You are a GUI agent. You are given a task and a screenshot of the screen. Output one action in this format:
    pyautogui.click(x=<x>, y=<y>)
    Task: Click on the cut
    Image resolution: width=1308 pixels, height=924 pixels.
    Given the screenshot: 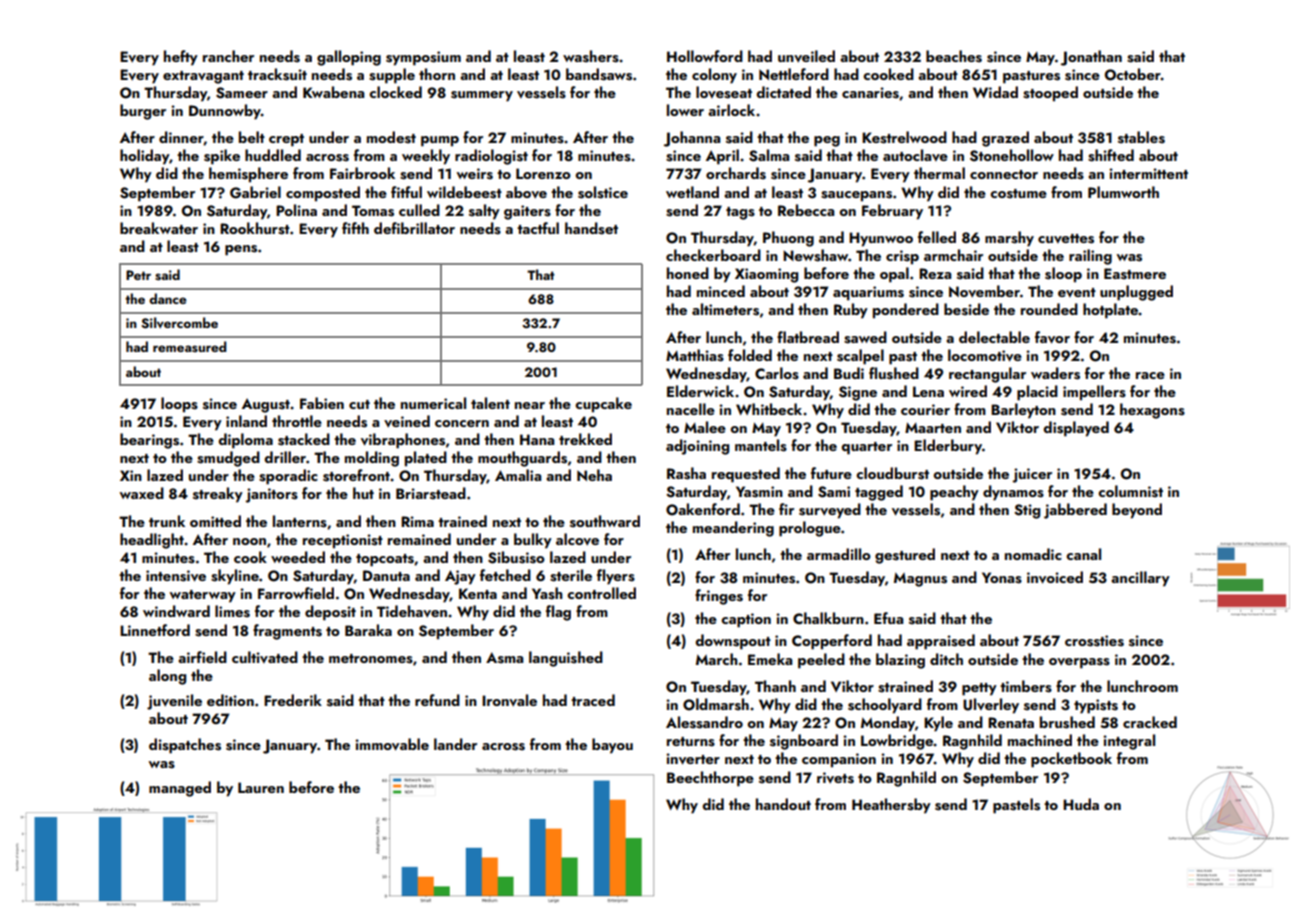 What is the action you would take?
    pyautogui.click(x=359, y=404)
